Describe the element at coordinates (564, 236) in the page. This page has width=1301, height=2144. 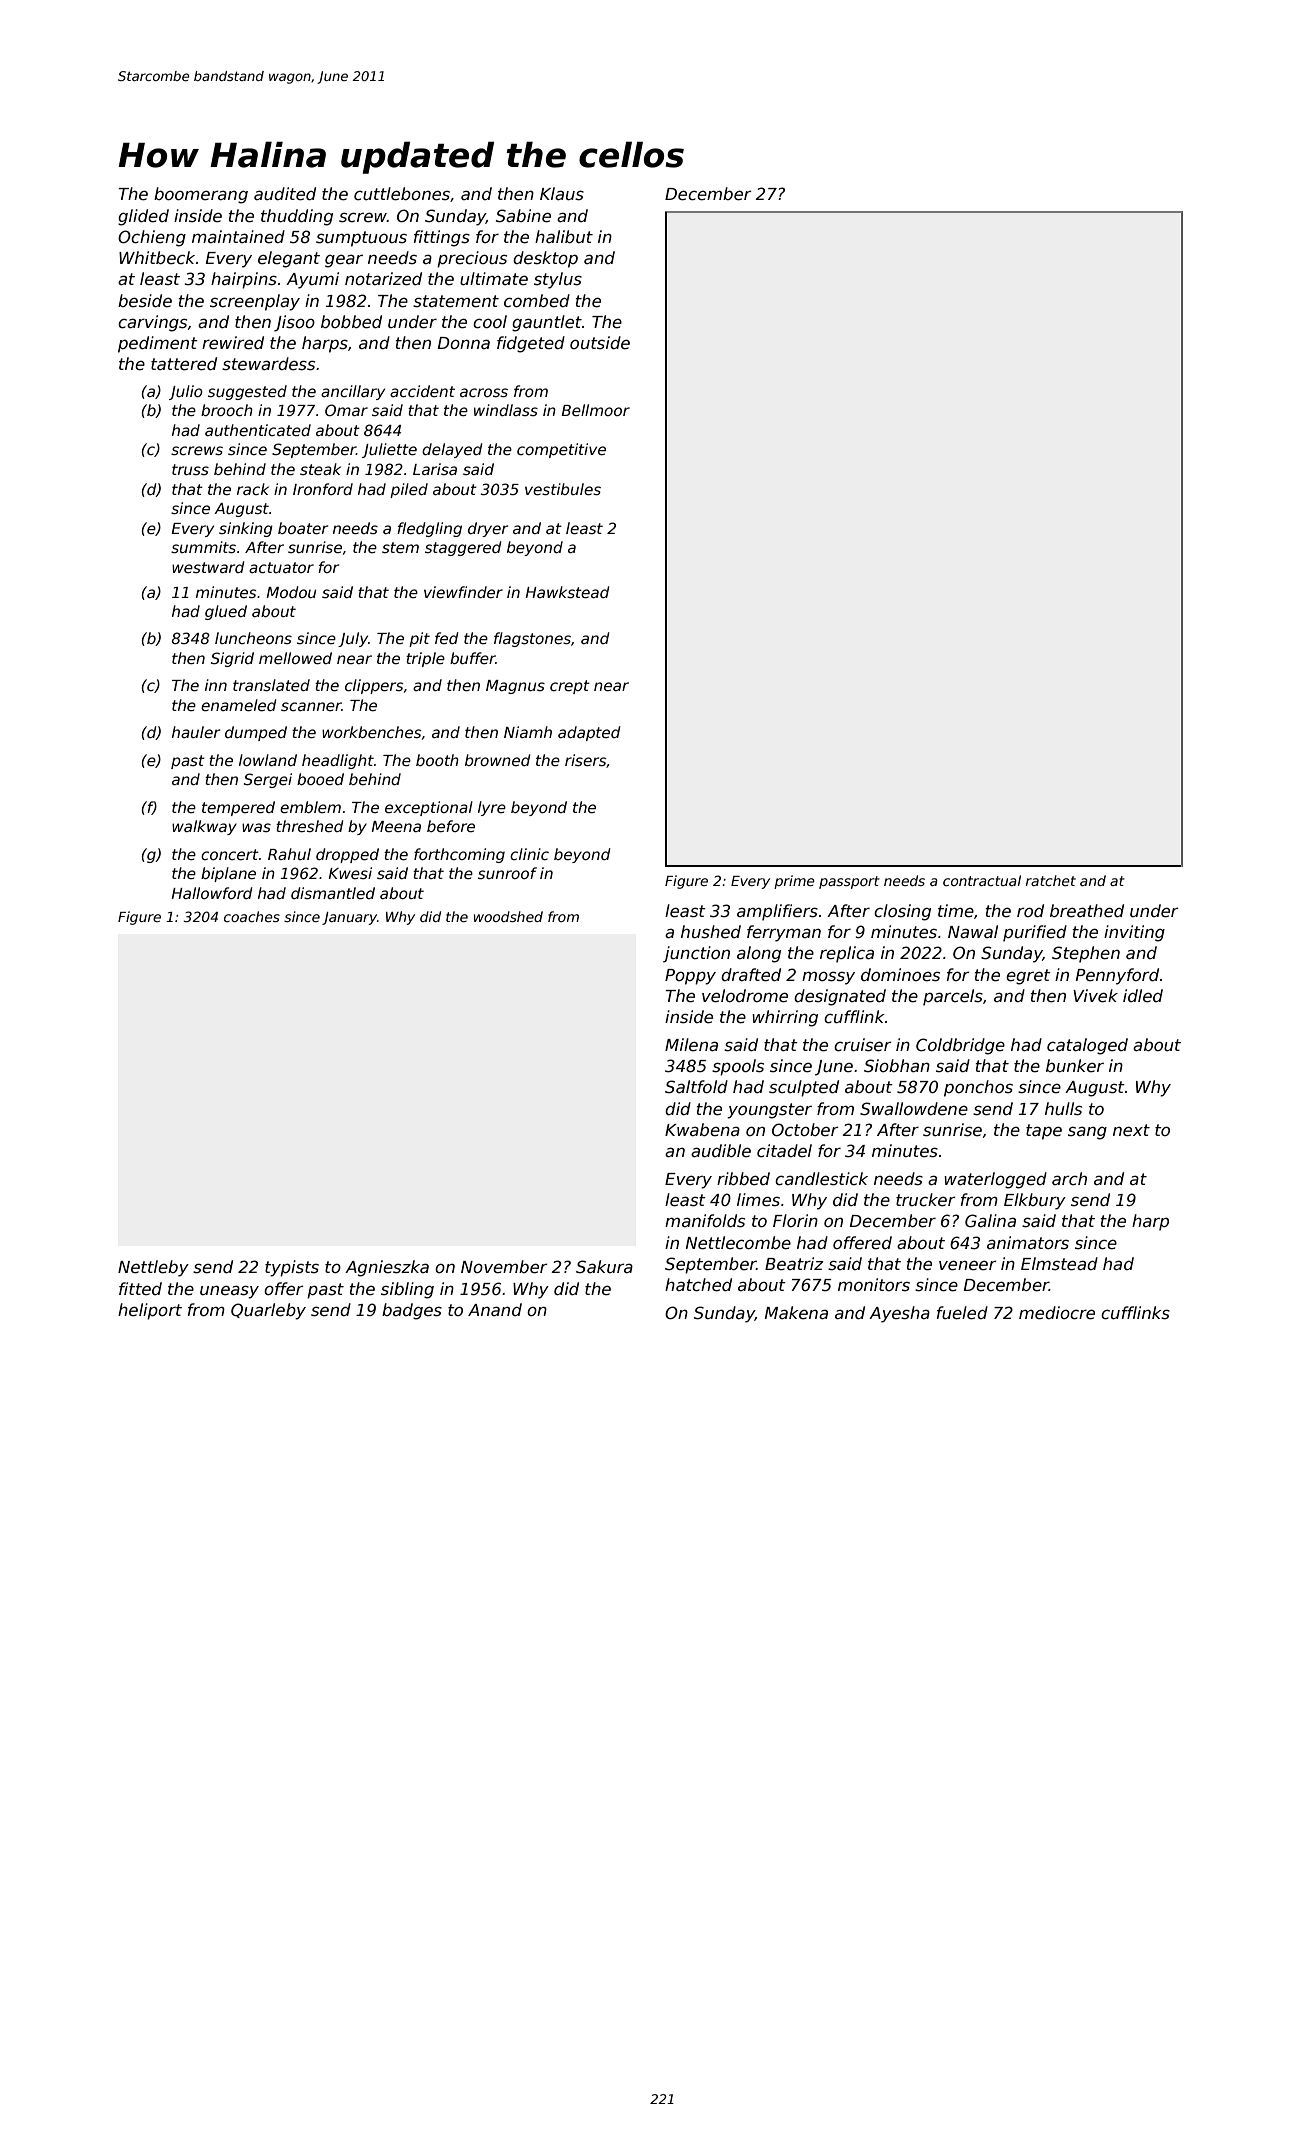
I see `halibut` at that location.
